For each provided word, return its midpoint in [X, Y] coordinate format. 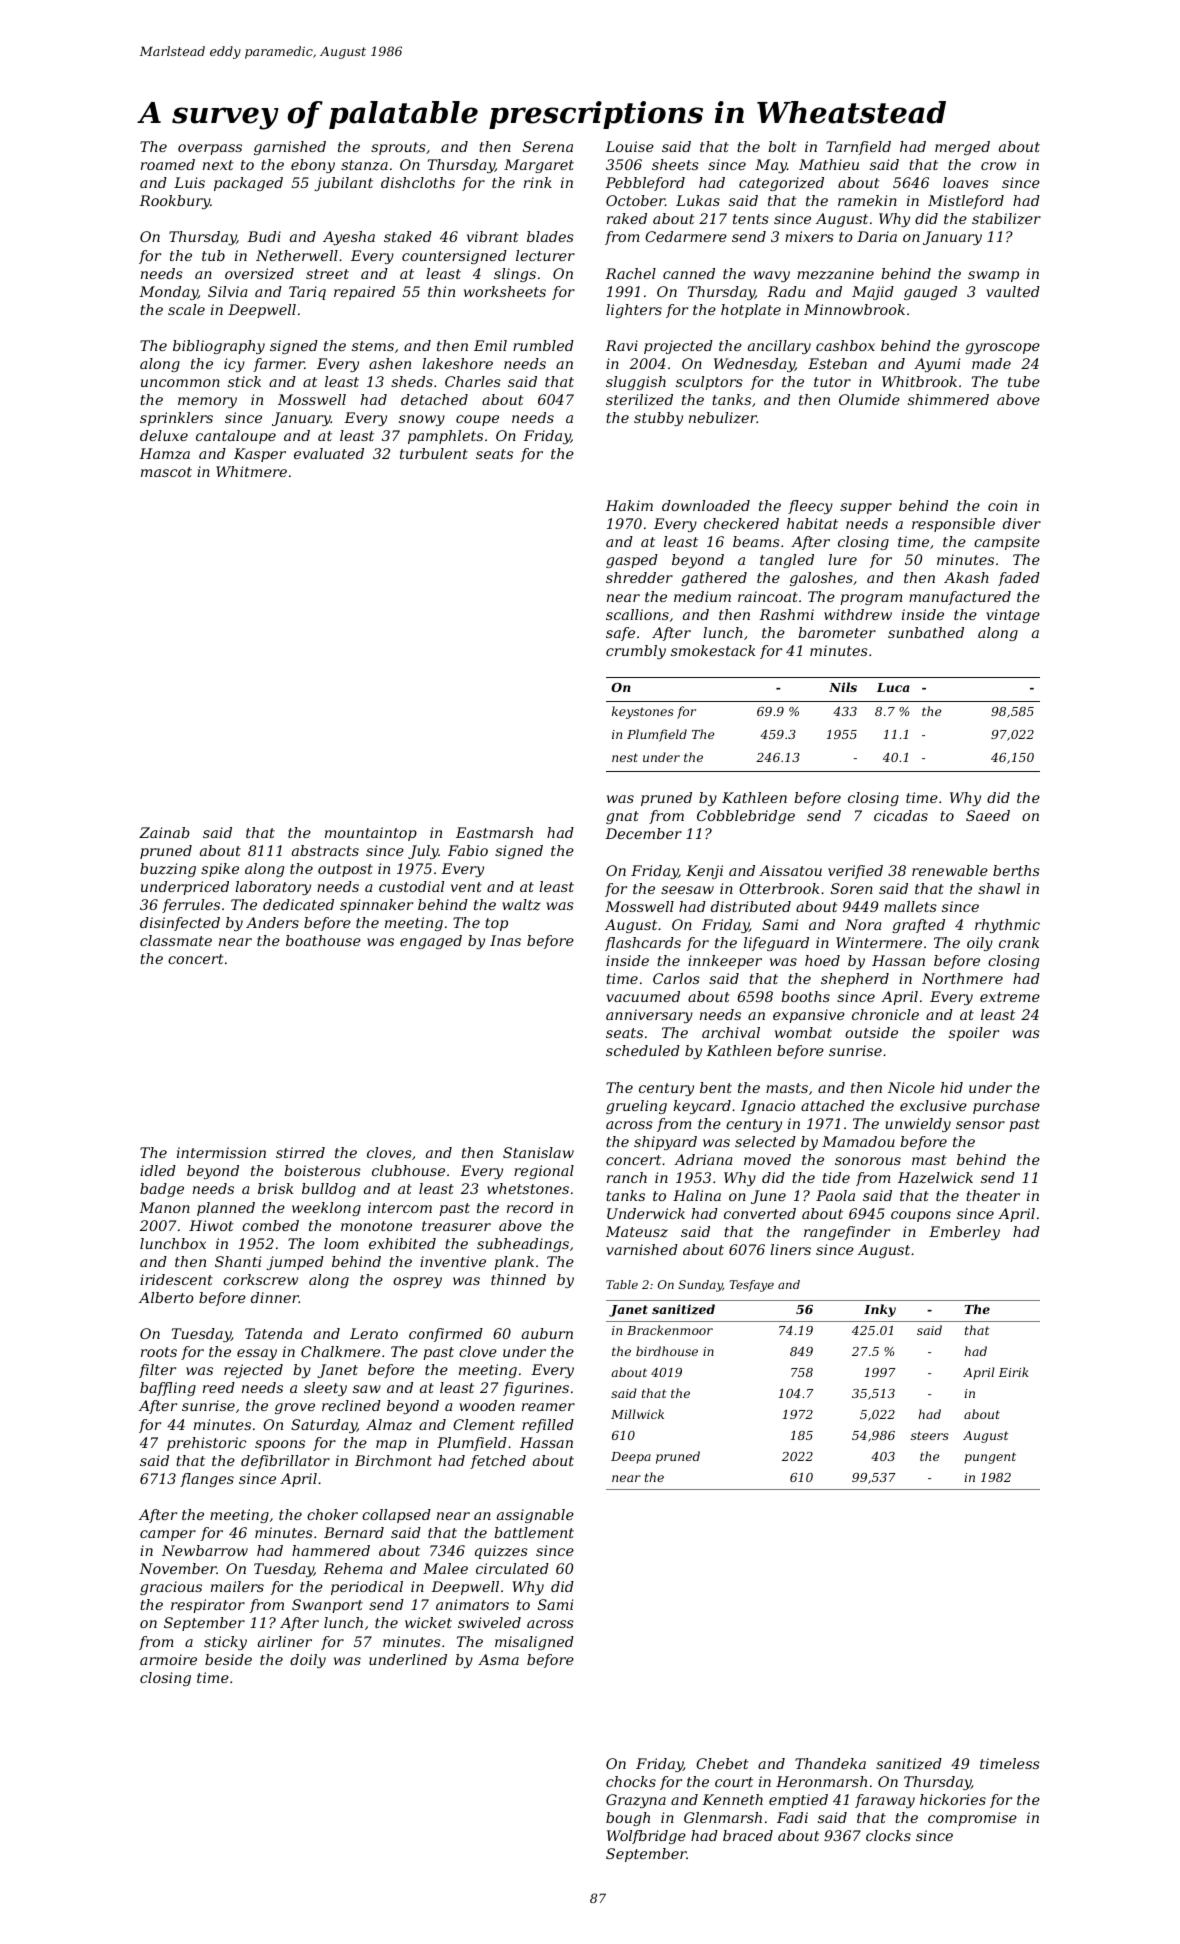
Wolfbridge [646, 1837]
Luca [893, 687]
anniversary [649, 1016]
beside [228, 1659]
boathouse [323, 940]
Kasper [260, 455]
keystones [643, 712]
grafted [918, 926]
